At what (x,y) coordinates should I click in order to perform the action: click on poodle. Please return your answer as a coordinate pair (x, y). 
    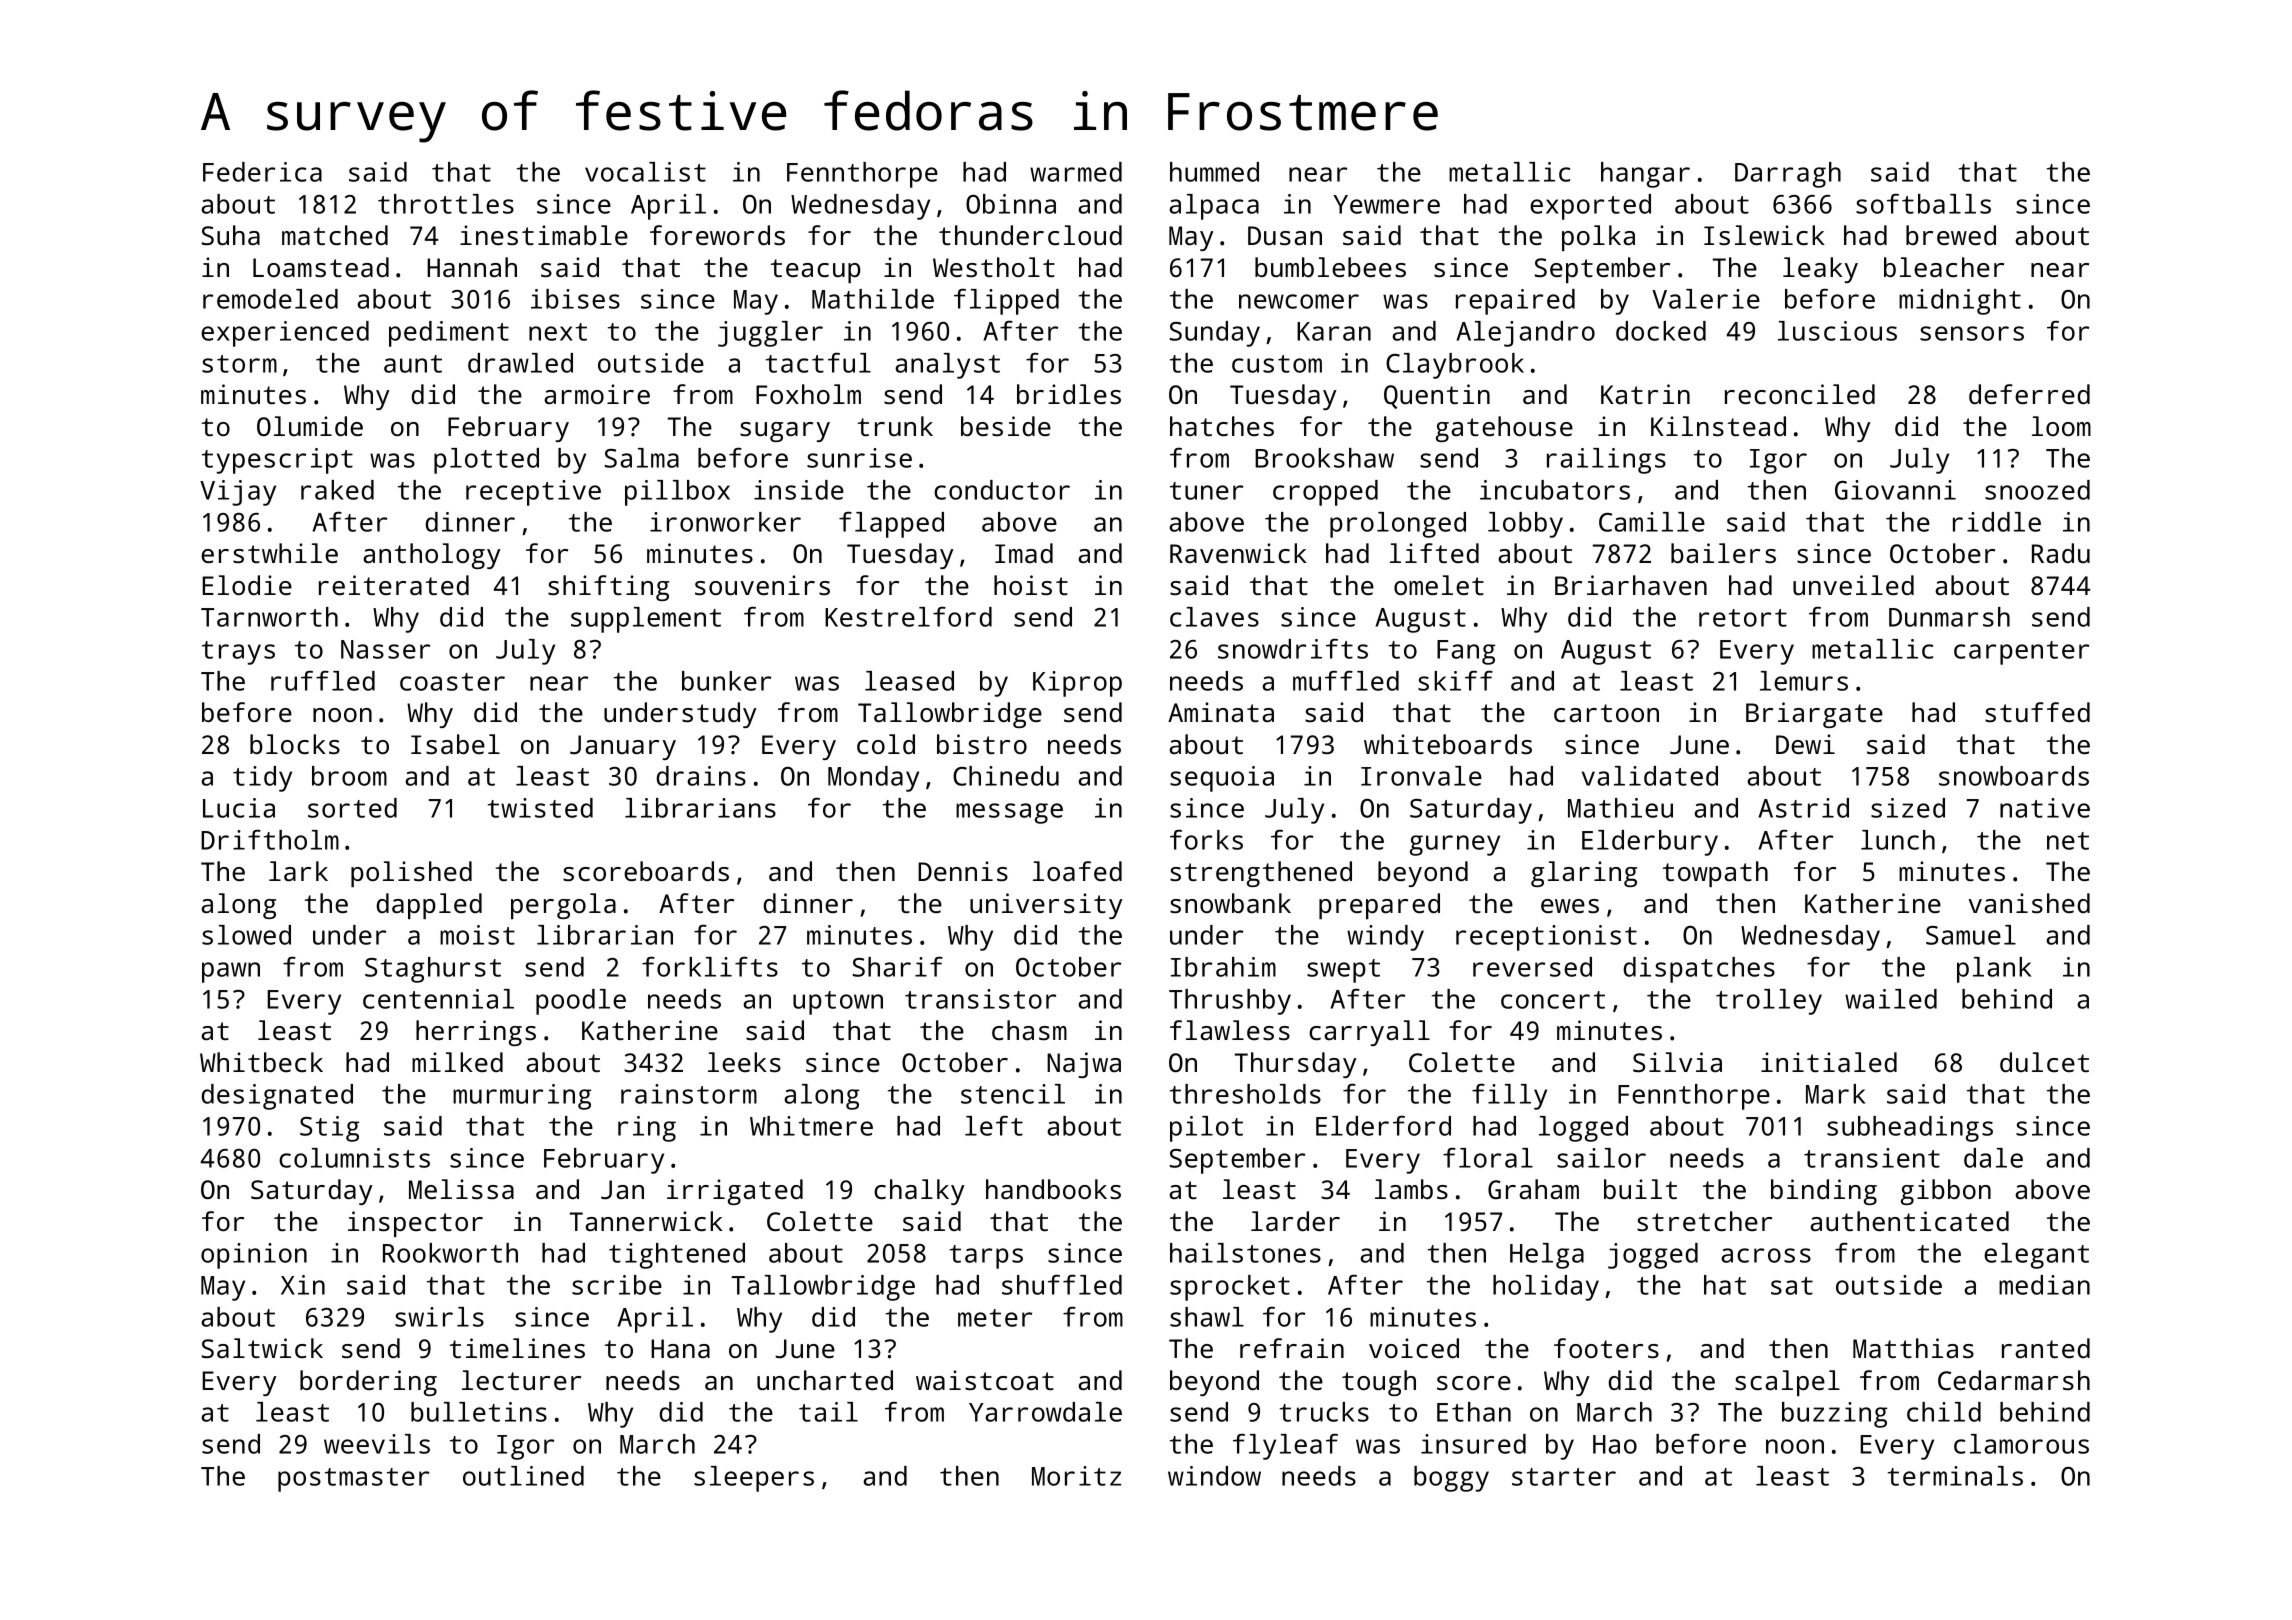
    Looking at the image, I should click on (581, 1002).
